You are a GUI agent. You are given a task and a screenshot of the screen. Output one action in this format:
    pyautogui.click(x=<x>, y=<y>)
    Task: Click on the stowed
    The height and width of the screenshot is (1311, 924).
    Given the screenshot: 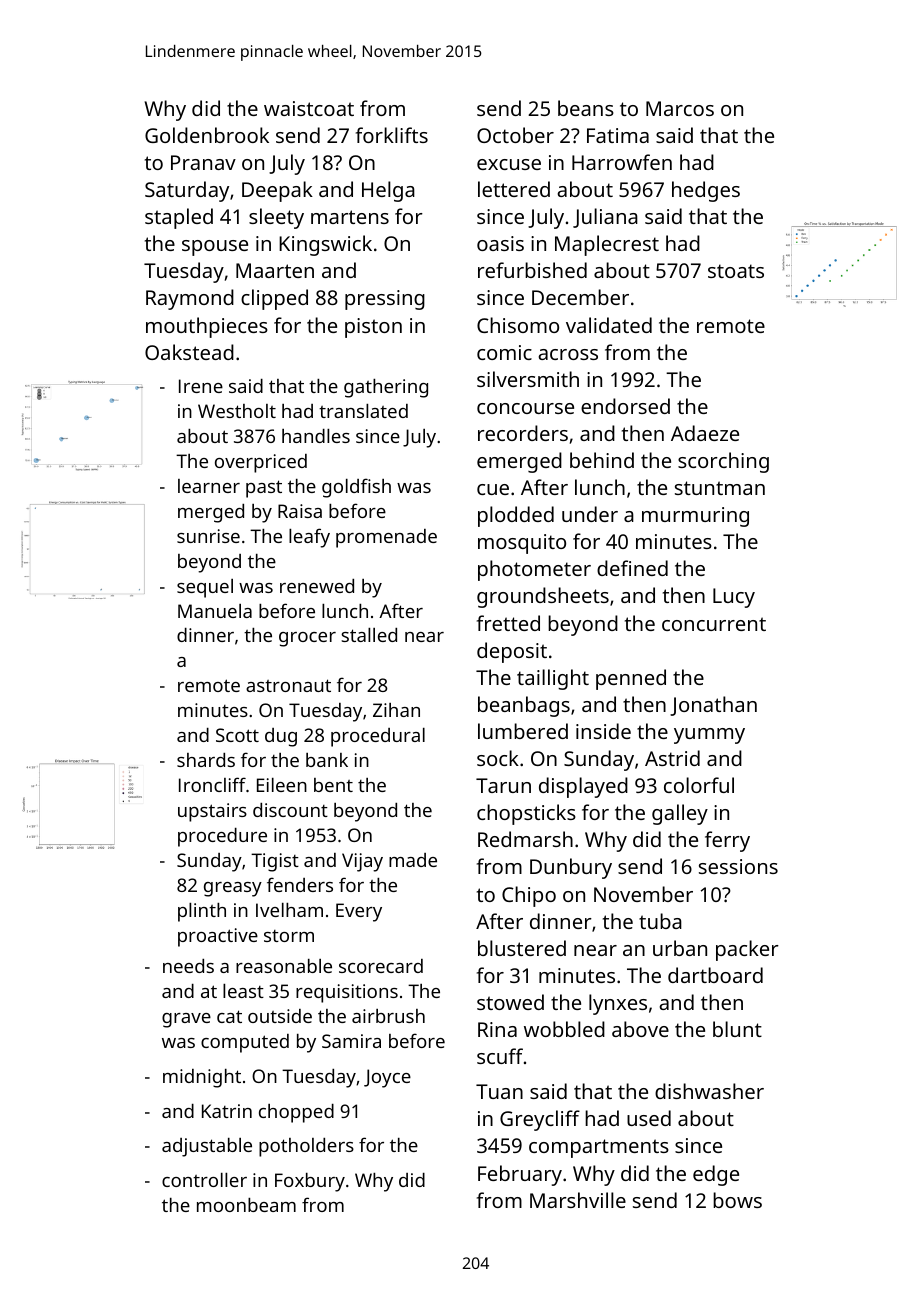 What is the action you would take?
    pyautogui.click(x=510, y=1002)
